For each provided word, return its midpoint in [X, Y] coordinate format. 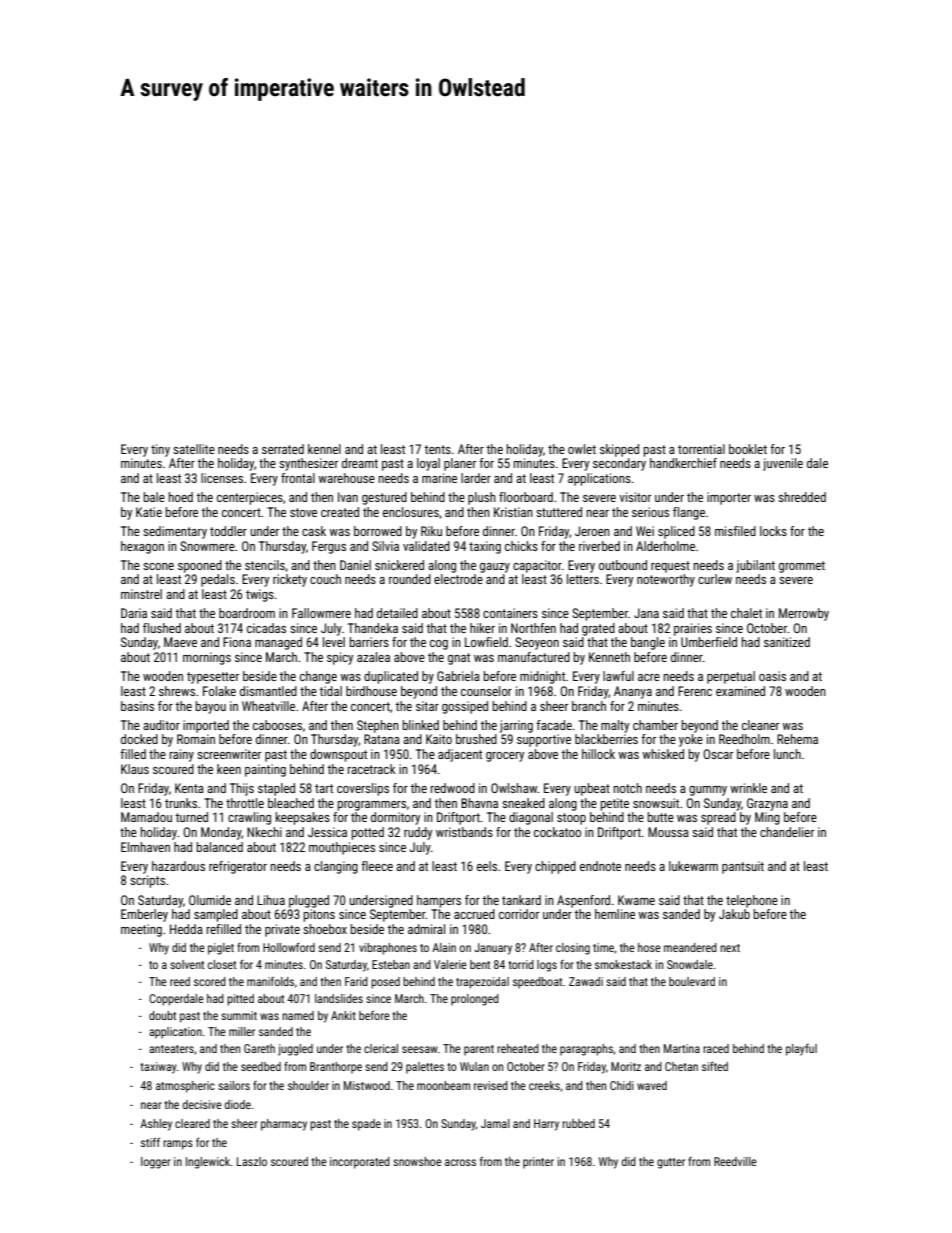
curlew [715, 579]
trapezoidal [482, 983]
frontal [298, 478]
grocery [505, 757]
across [460, 1162]
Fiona [237, 642]
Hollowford [289, 947]
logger [156, 1163]
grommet [802, 567]
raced [716, 1048]
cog [439, 645]
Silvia [385, 546]
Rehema [797, 739]
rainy [182, 755]
